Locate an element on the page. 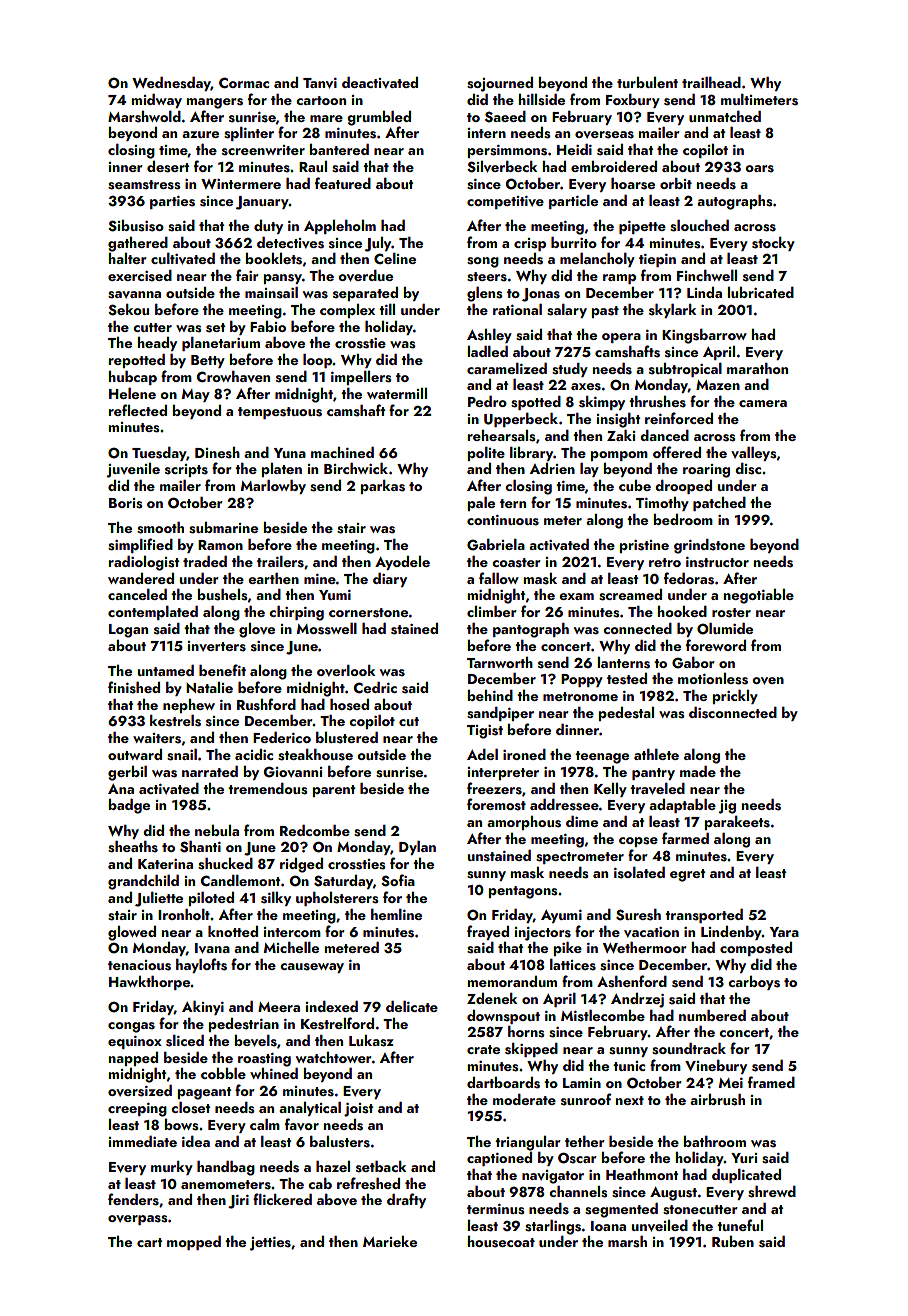  unmatched is located at coordinates (725, 116).
